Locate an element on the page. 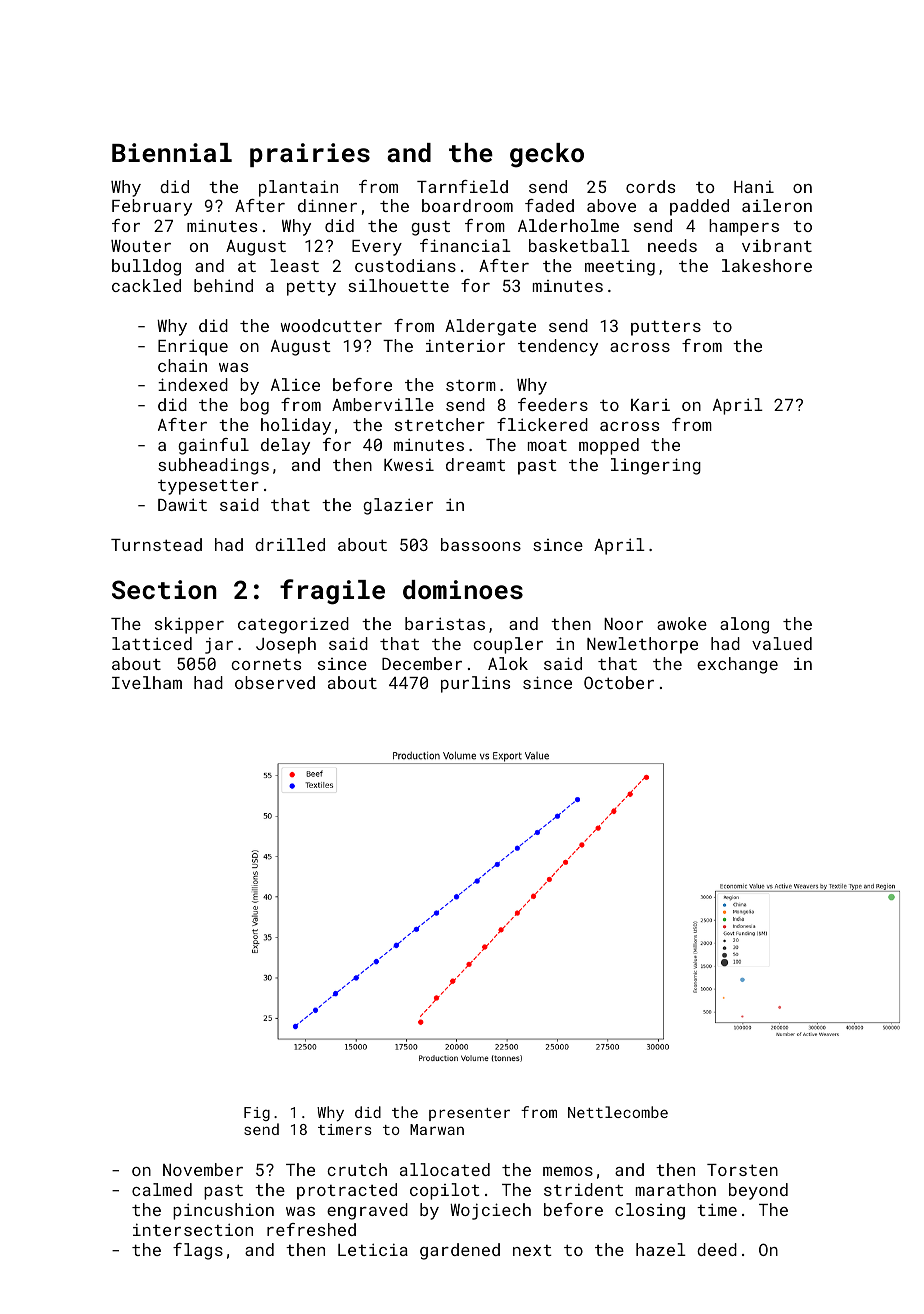  calmed is located at coordinates (162, 1189).
